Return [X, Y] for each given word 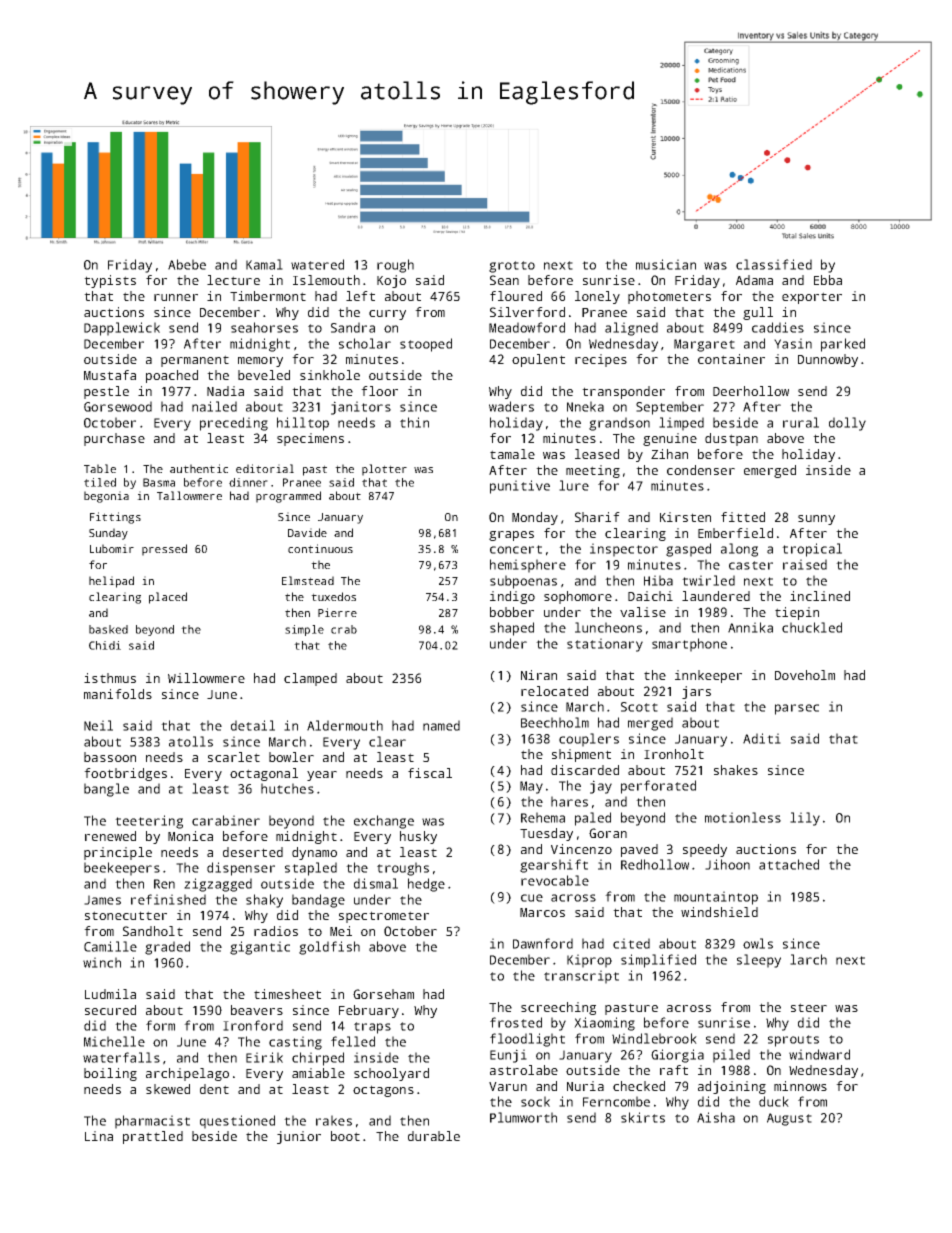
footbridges [125, 774]
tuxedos [333, 596]
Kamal [264, 264]
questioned [237, 1122]
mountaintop [716, 898]
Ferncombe [616, 1101]
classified [774, 264]
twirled [708, 580]
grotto [512, 267]
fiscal [430, 773]
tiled [100, 482]
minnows [800, 1086]
